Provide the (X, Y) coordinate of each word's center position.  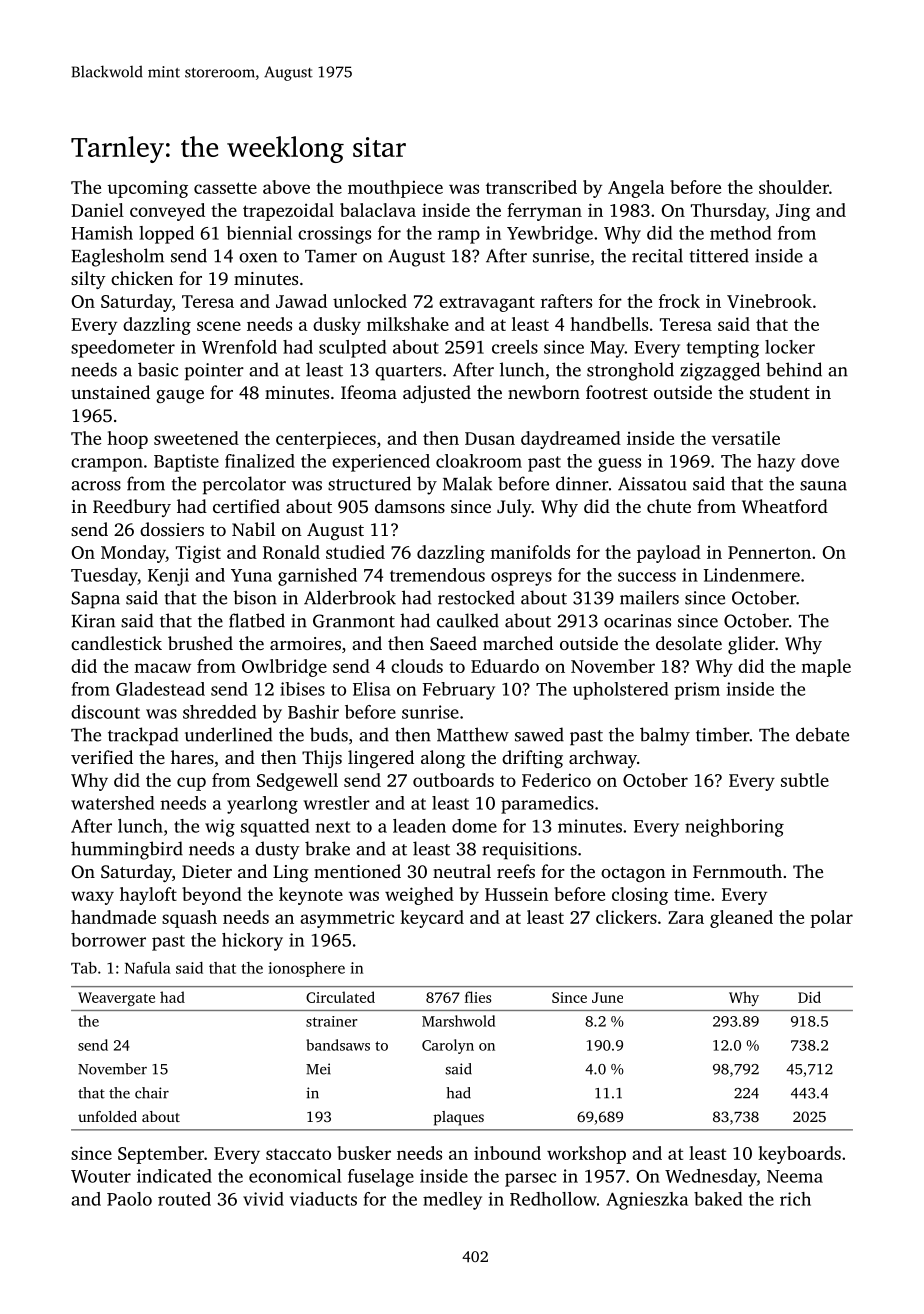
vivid (263, 1199)
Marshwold (458, 1021)
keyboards (799, 1155)
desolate (689, 643)
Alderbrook (350, 597)
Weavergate (116, 999)
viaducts (323, 1199)
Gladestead (160, 689)
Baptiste (186, 463)
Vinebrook (769, 301)
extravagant (487, 304)
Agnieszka (647, 1201)
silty (88, 280)
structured (369, 483)
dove (820, 461)
